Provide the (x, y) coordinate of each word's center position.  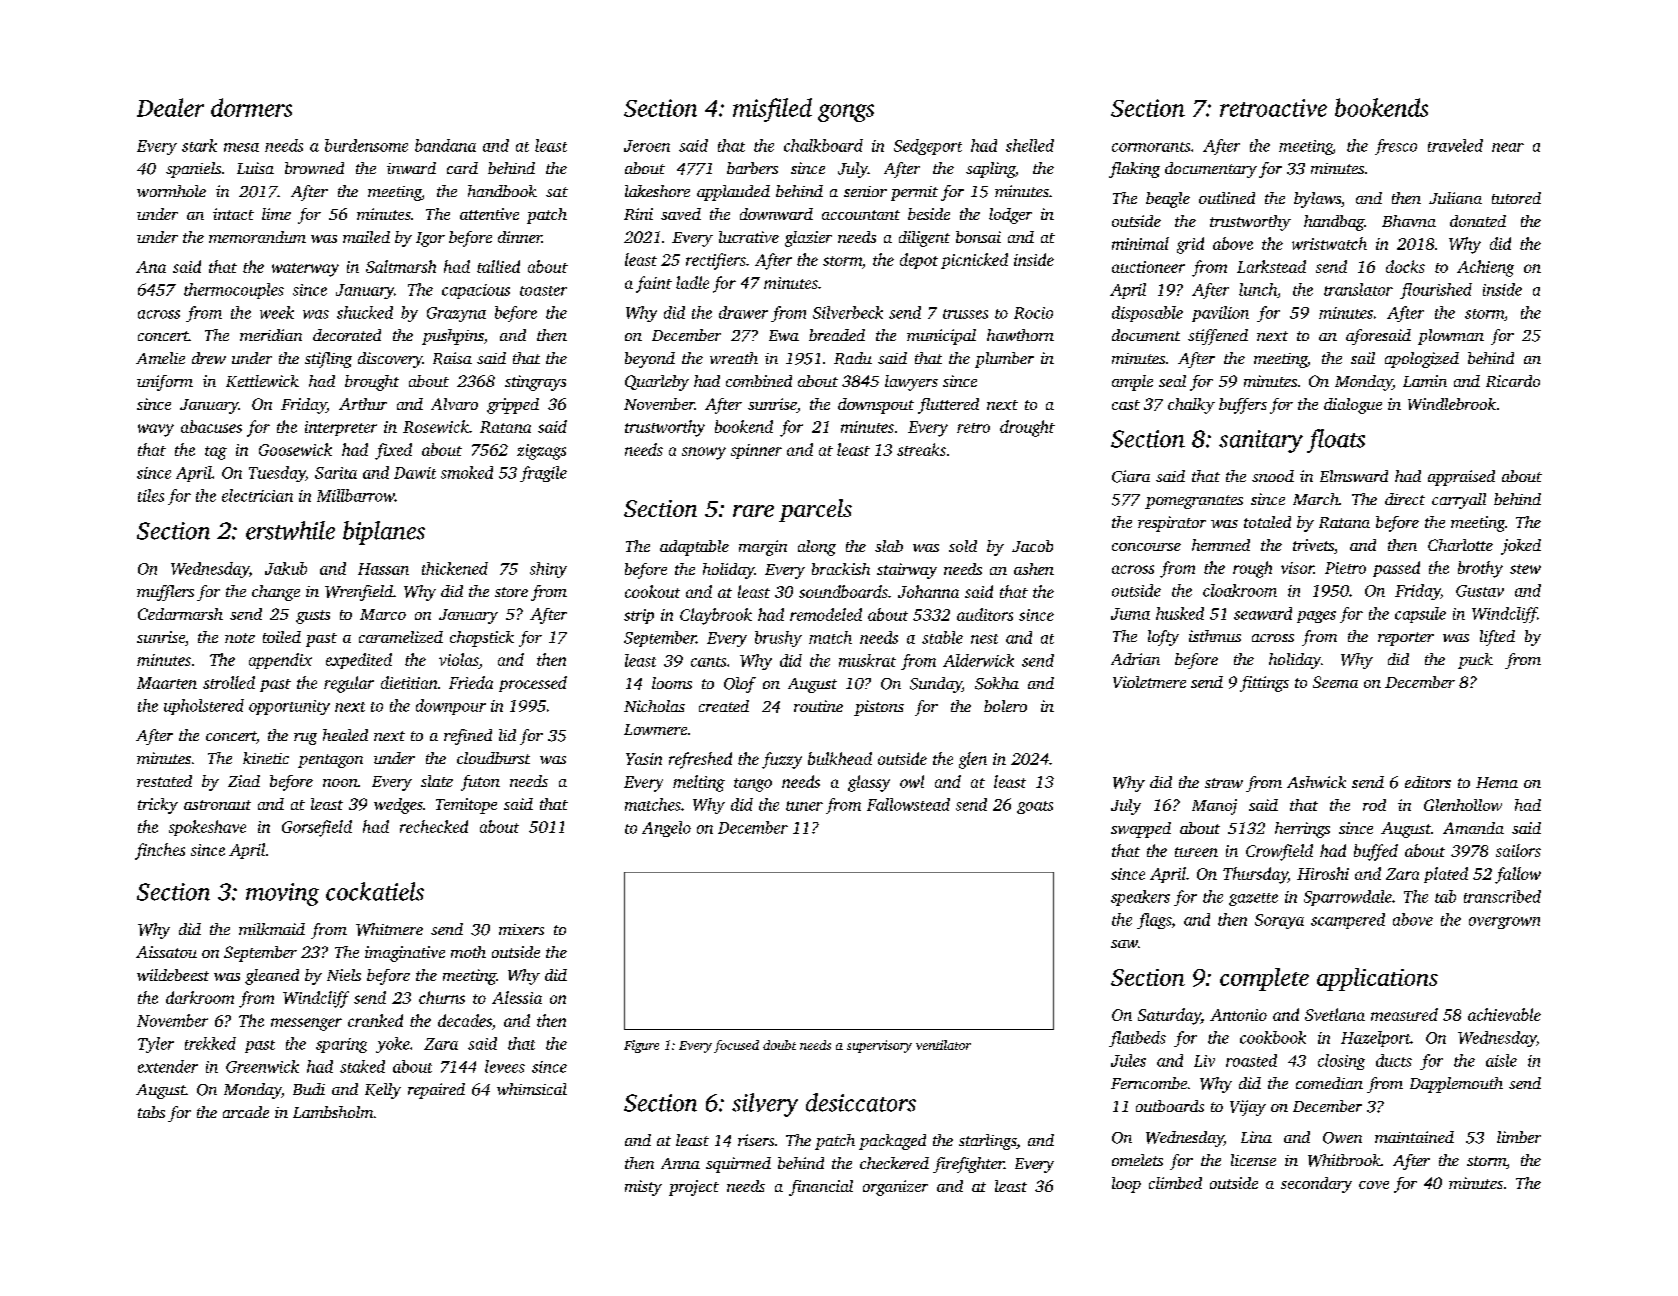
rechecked (434, 826)
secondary (1316, 1185)
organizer (895, 1188)
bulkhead (840, 758)
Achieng (1485, 268)
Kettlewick (262, 381)
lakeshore (657, 191)
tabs (151, 1112)
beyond (650, 360)
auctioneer (1148, 267)
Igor (430, 239)
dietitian (409, 682)
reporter (1406, 639)
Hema (1497, 782)
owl (912, 781)
